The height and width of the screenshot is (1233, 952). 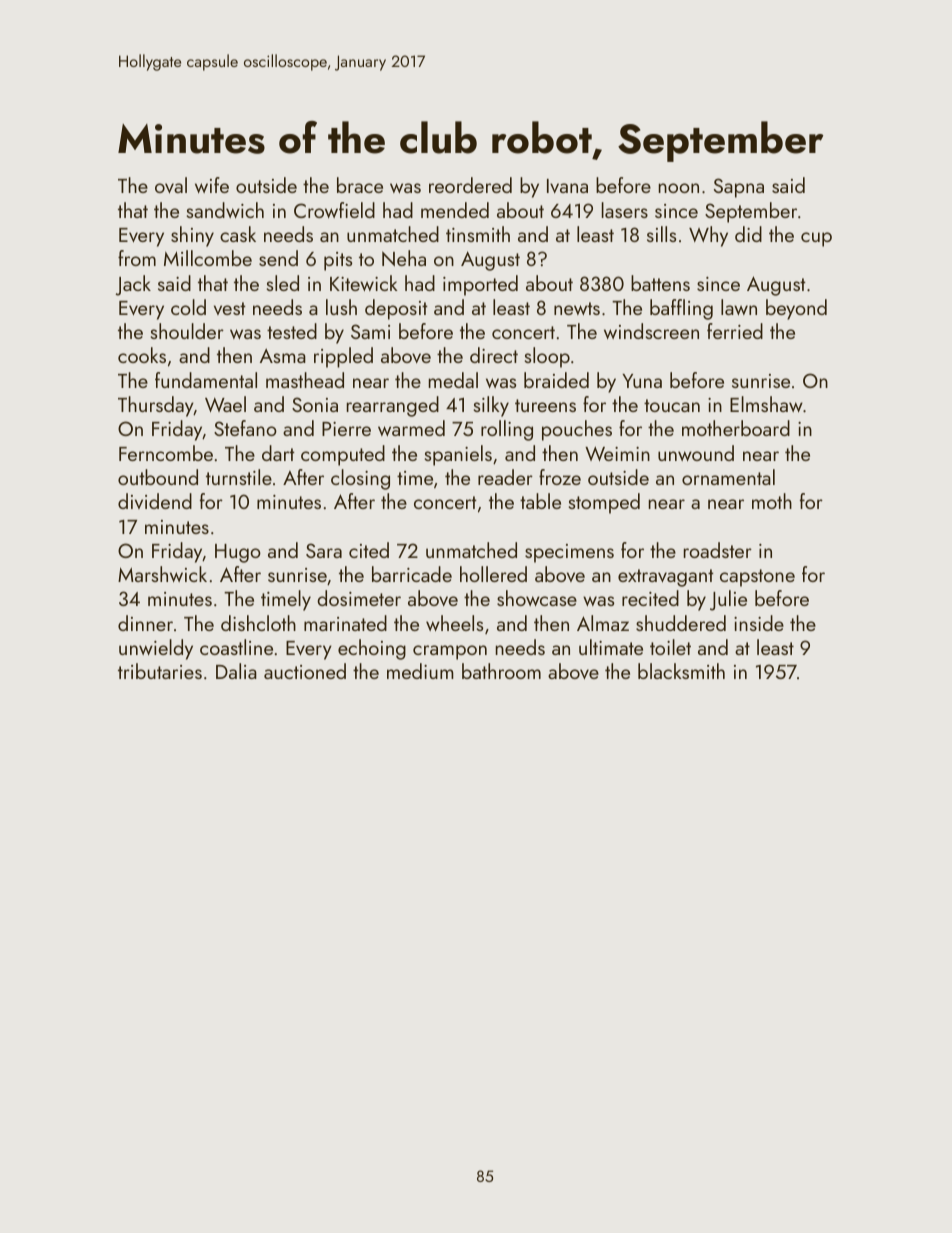 What do you see at coordinates (162, 574) in the screenshot?
I see `Marshwick` at bounding box center [162, 574].
